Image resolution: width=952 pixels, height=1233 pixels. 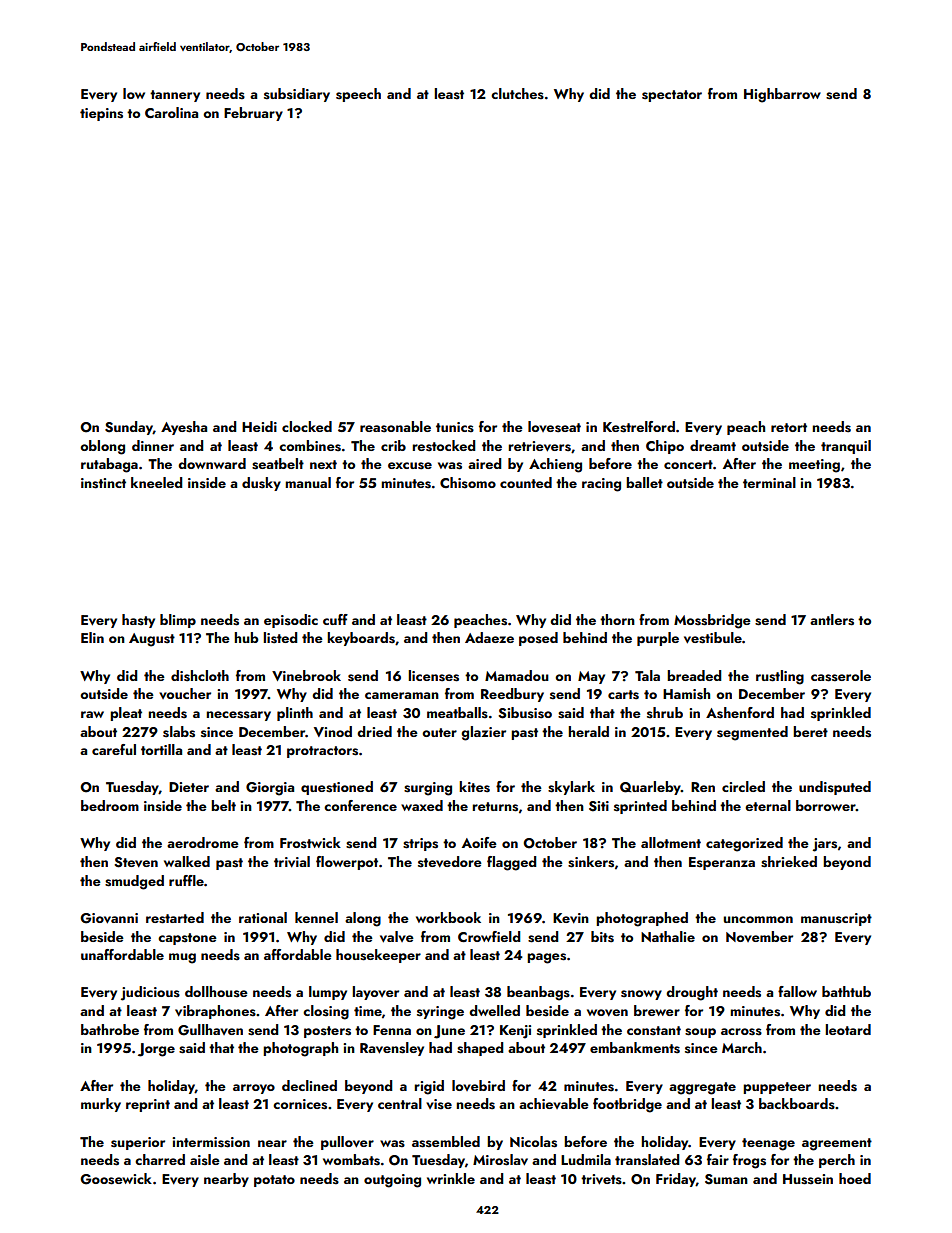 I want to click on dreamt, so click(x=713, y=445).
